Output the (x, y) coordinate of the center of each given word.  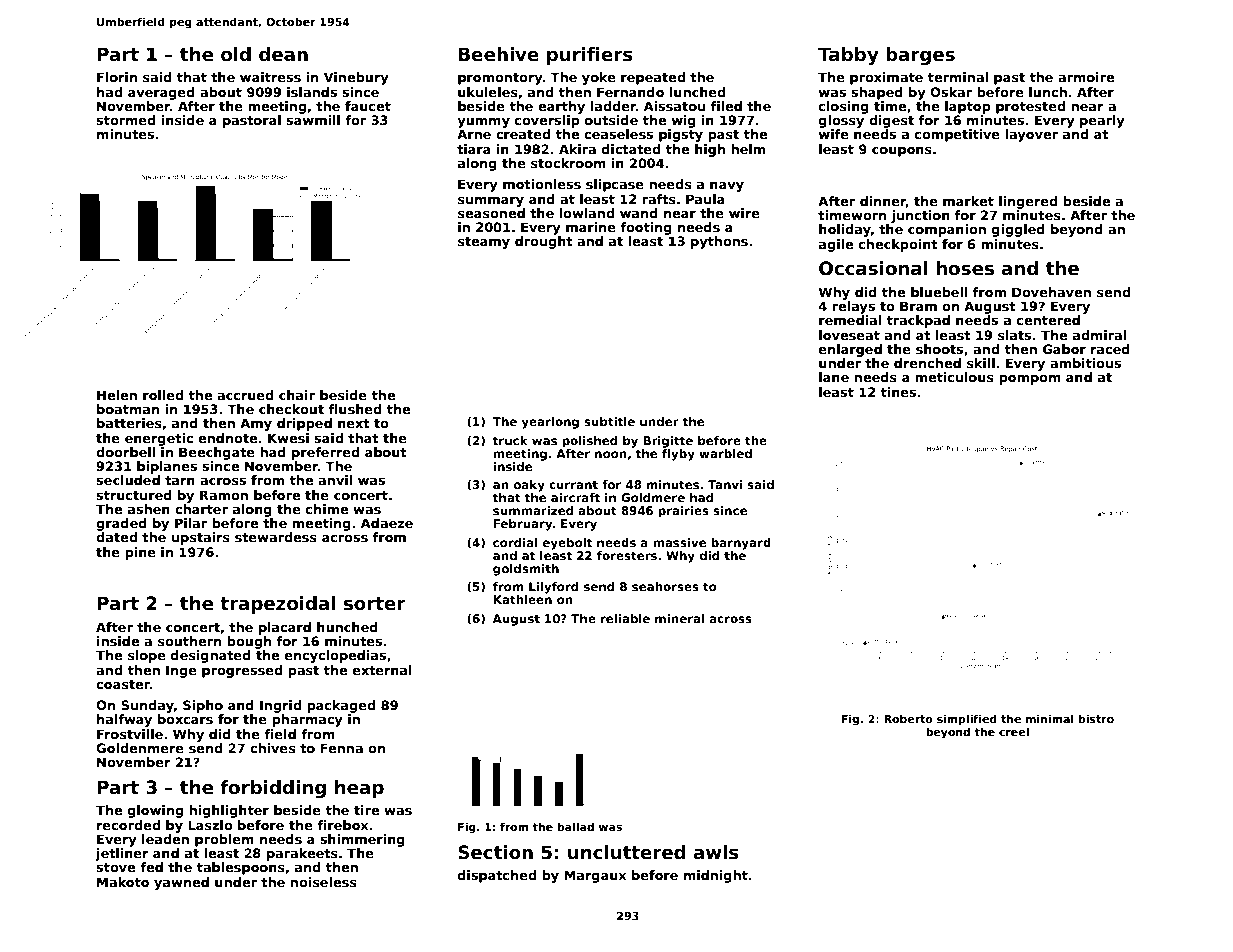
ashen (149, 509)
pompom (1030, 380)
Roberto (908, 718)
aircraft (575, 497)
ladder (613, 106)
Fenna (341, 748)
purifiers (590, 56)
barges (920, 56)
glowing (155, 811)
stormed (126, 120)
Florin (117, 77)
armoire (1086, 77)
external (382, 670)
